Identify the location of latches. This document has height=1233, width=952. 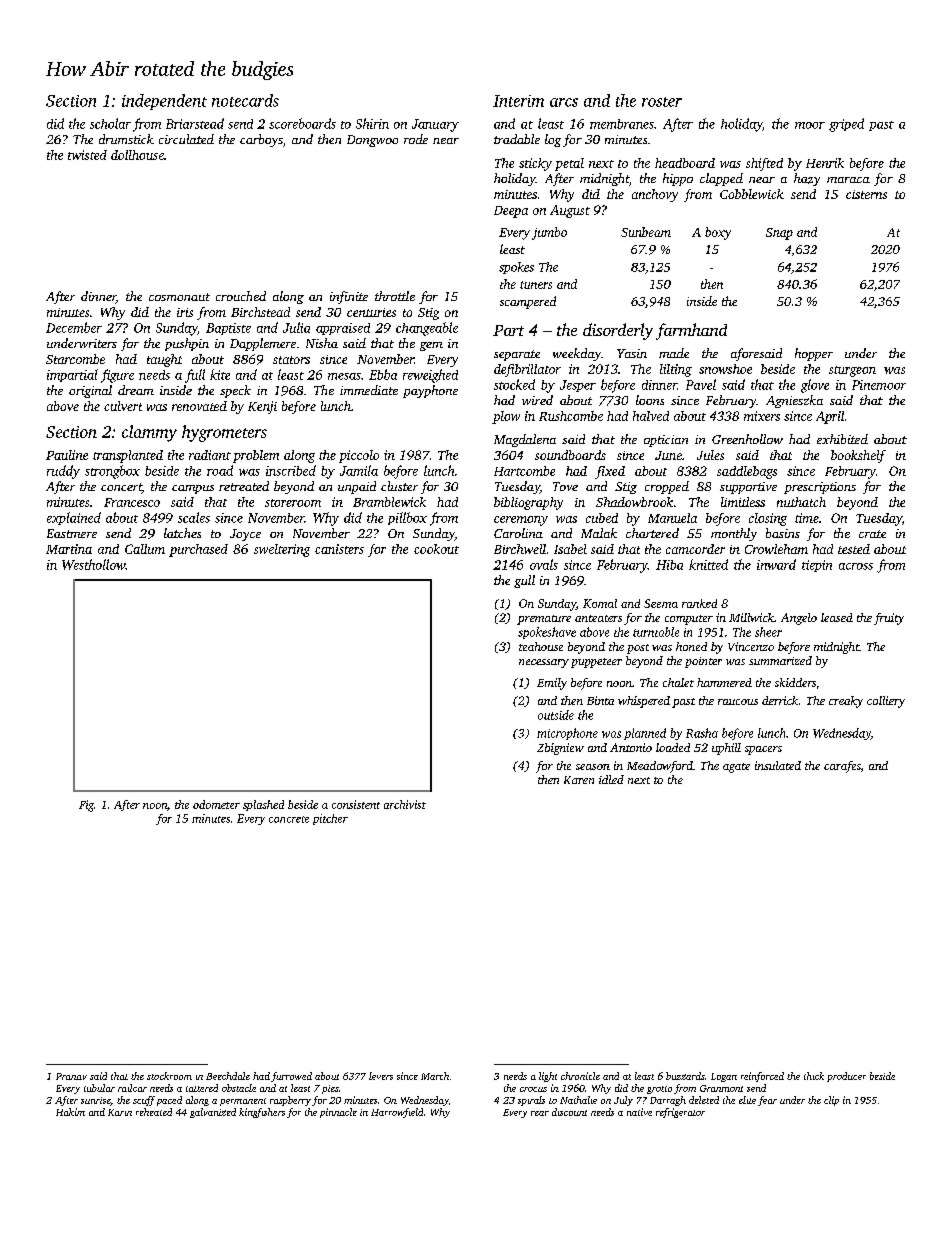
(182, 533).
